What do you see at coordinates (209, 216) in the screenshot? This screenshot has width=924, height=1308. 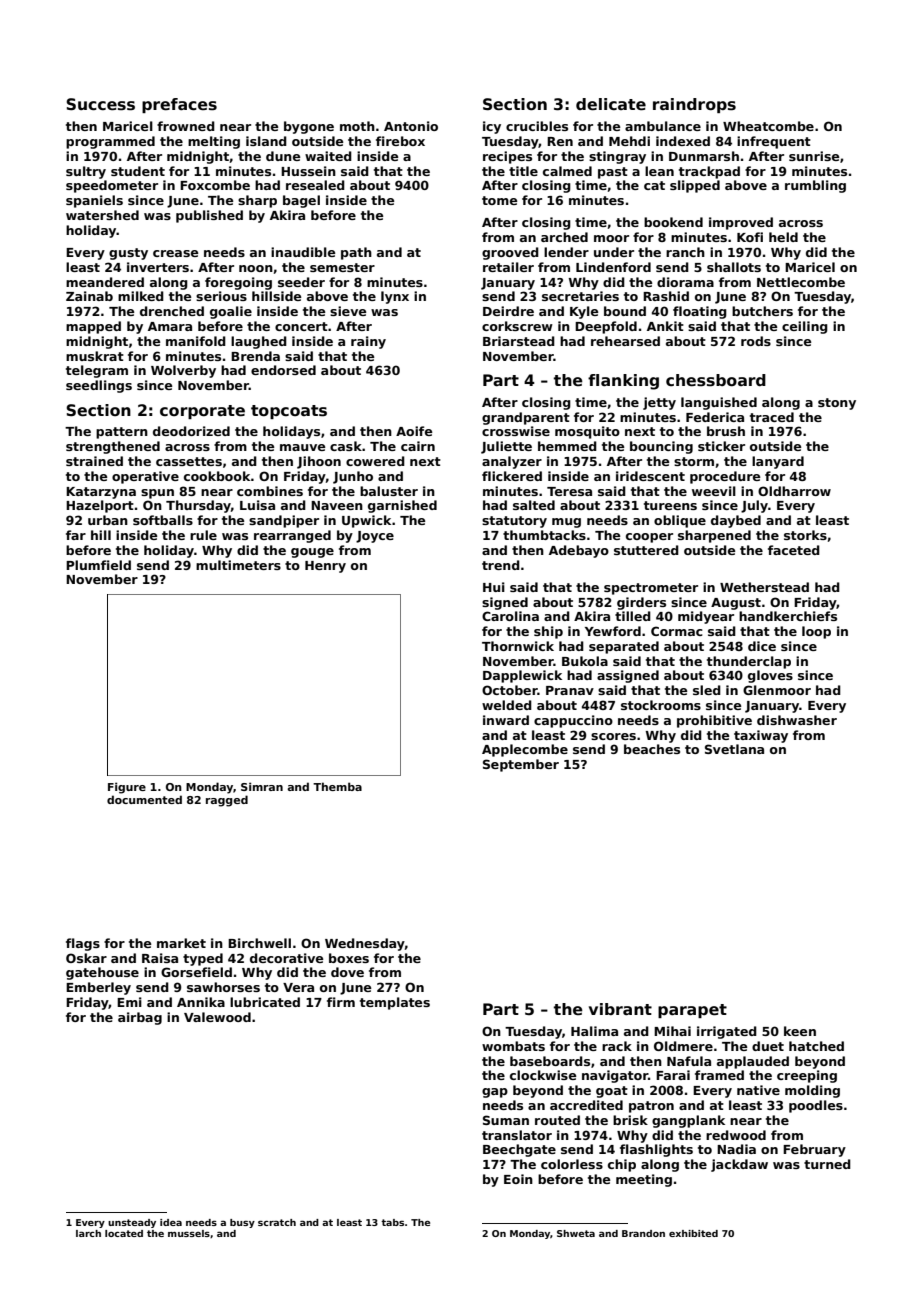 I see `published` at bounding box center [209, 216].
